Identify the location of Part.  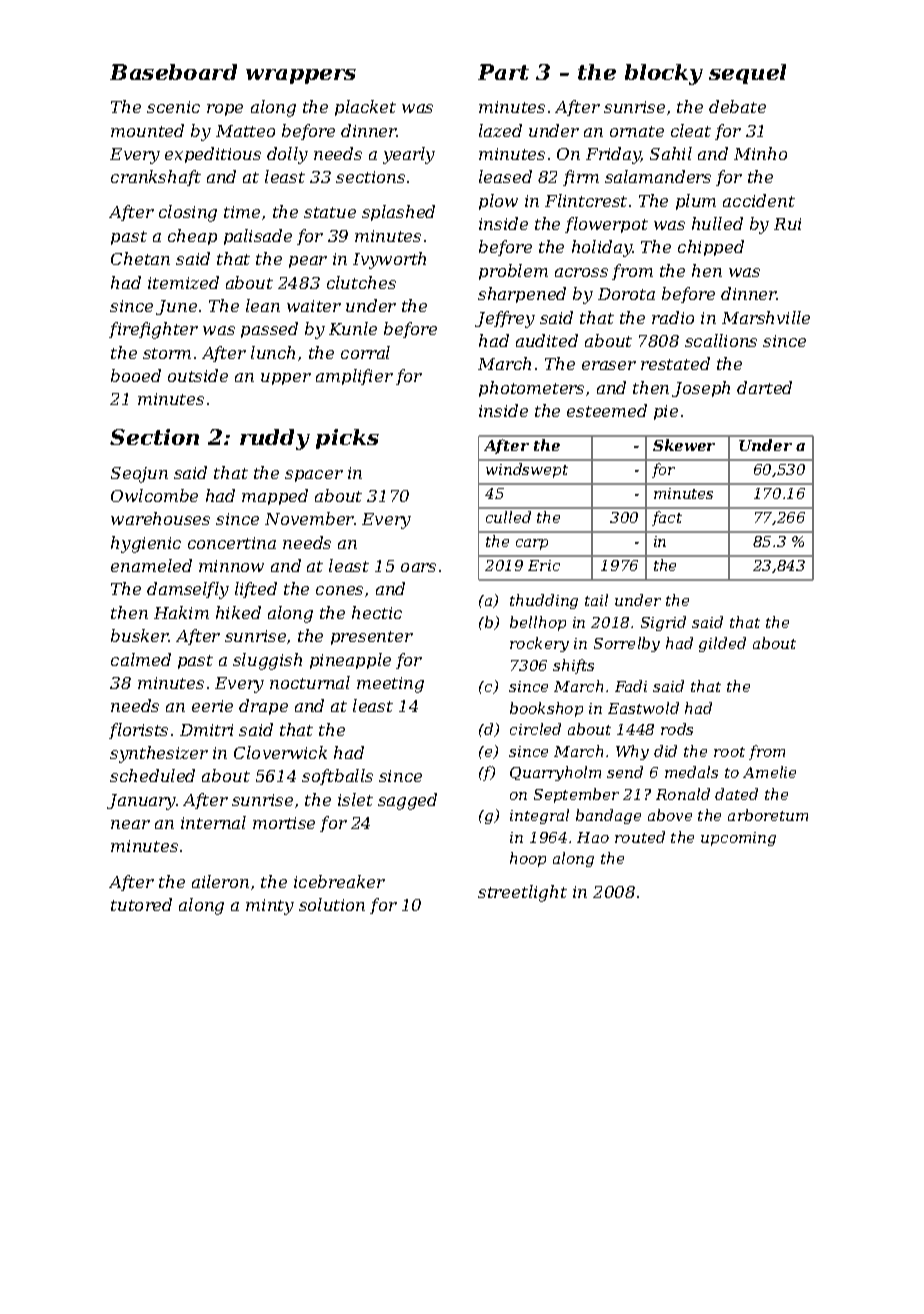
(503, 72).
